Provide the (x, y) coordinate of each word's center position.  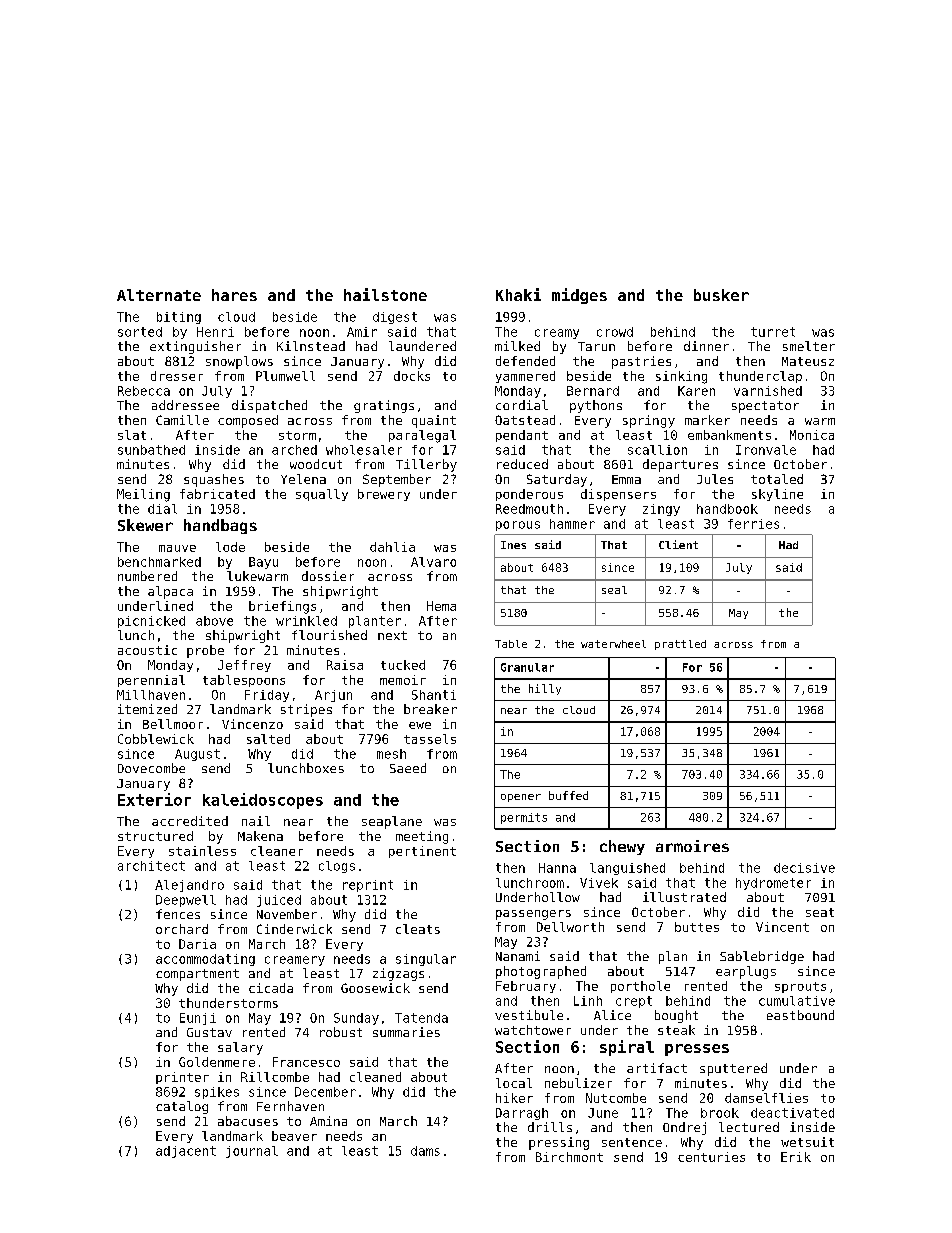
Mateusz (808, 361)
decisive (804, 868)
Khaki (518, 294)
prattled (680, 645)
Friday (267, 696)
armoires (692, 846)
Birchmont (569, 1157)
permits (524, 818)
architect (151, 866)
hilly (545, 689)
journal (252, 1152)
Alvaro (433, 562)
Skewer (145, 525)
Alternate (159, 295)
